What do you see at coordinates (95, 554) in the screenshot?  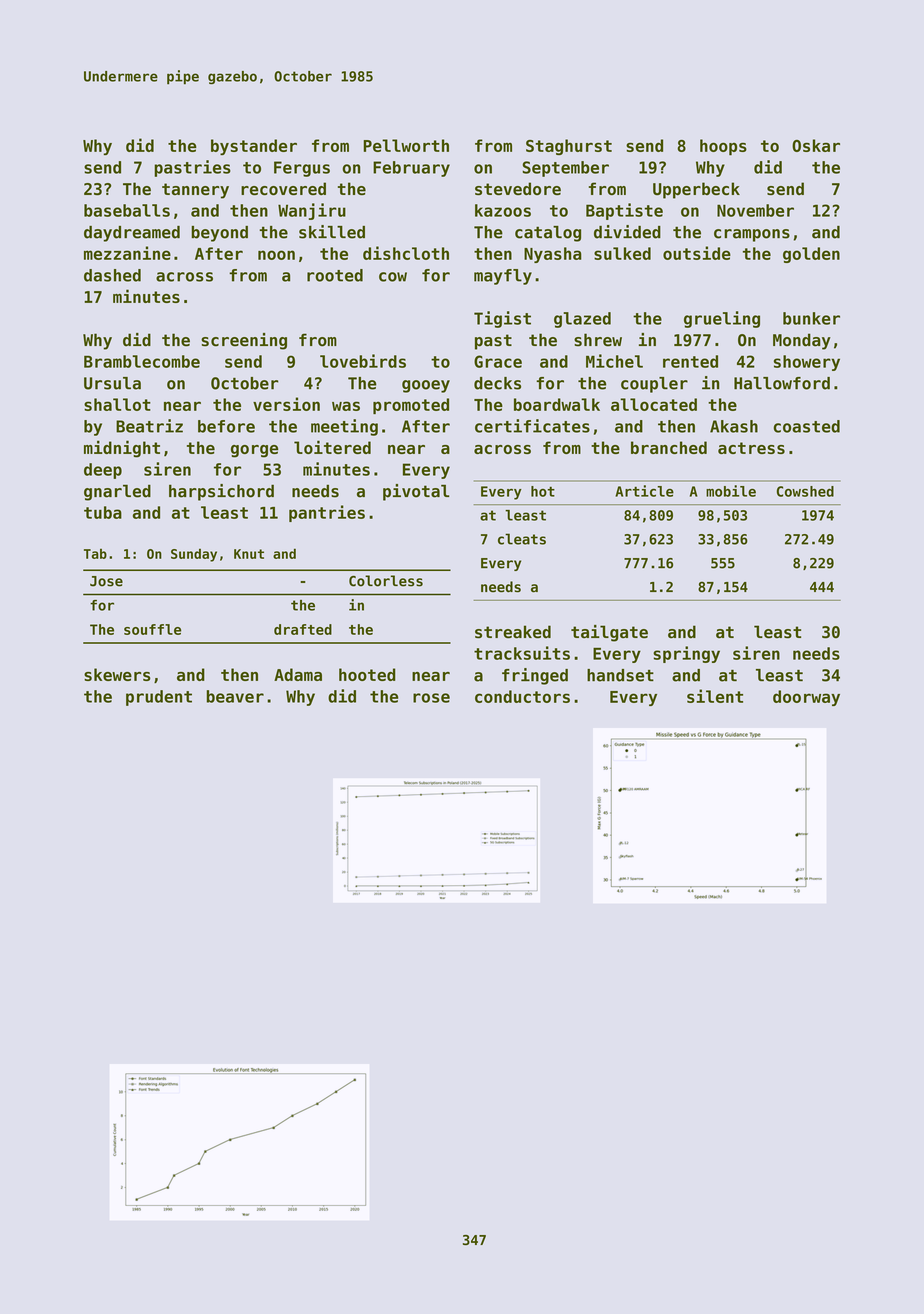 I see `Tab` at bounding box center [95, 554].
